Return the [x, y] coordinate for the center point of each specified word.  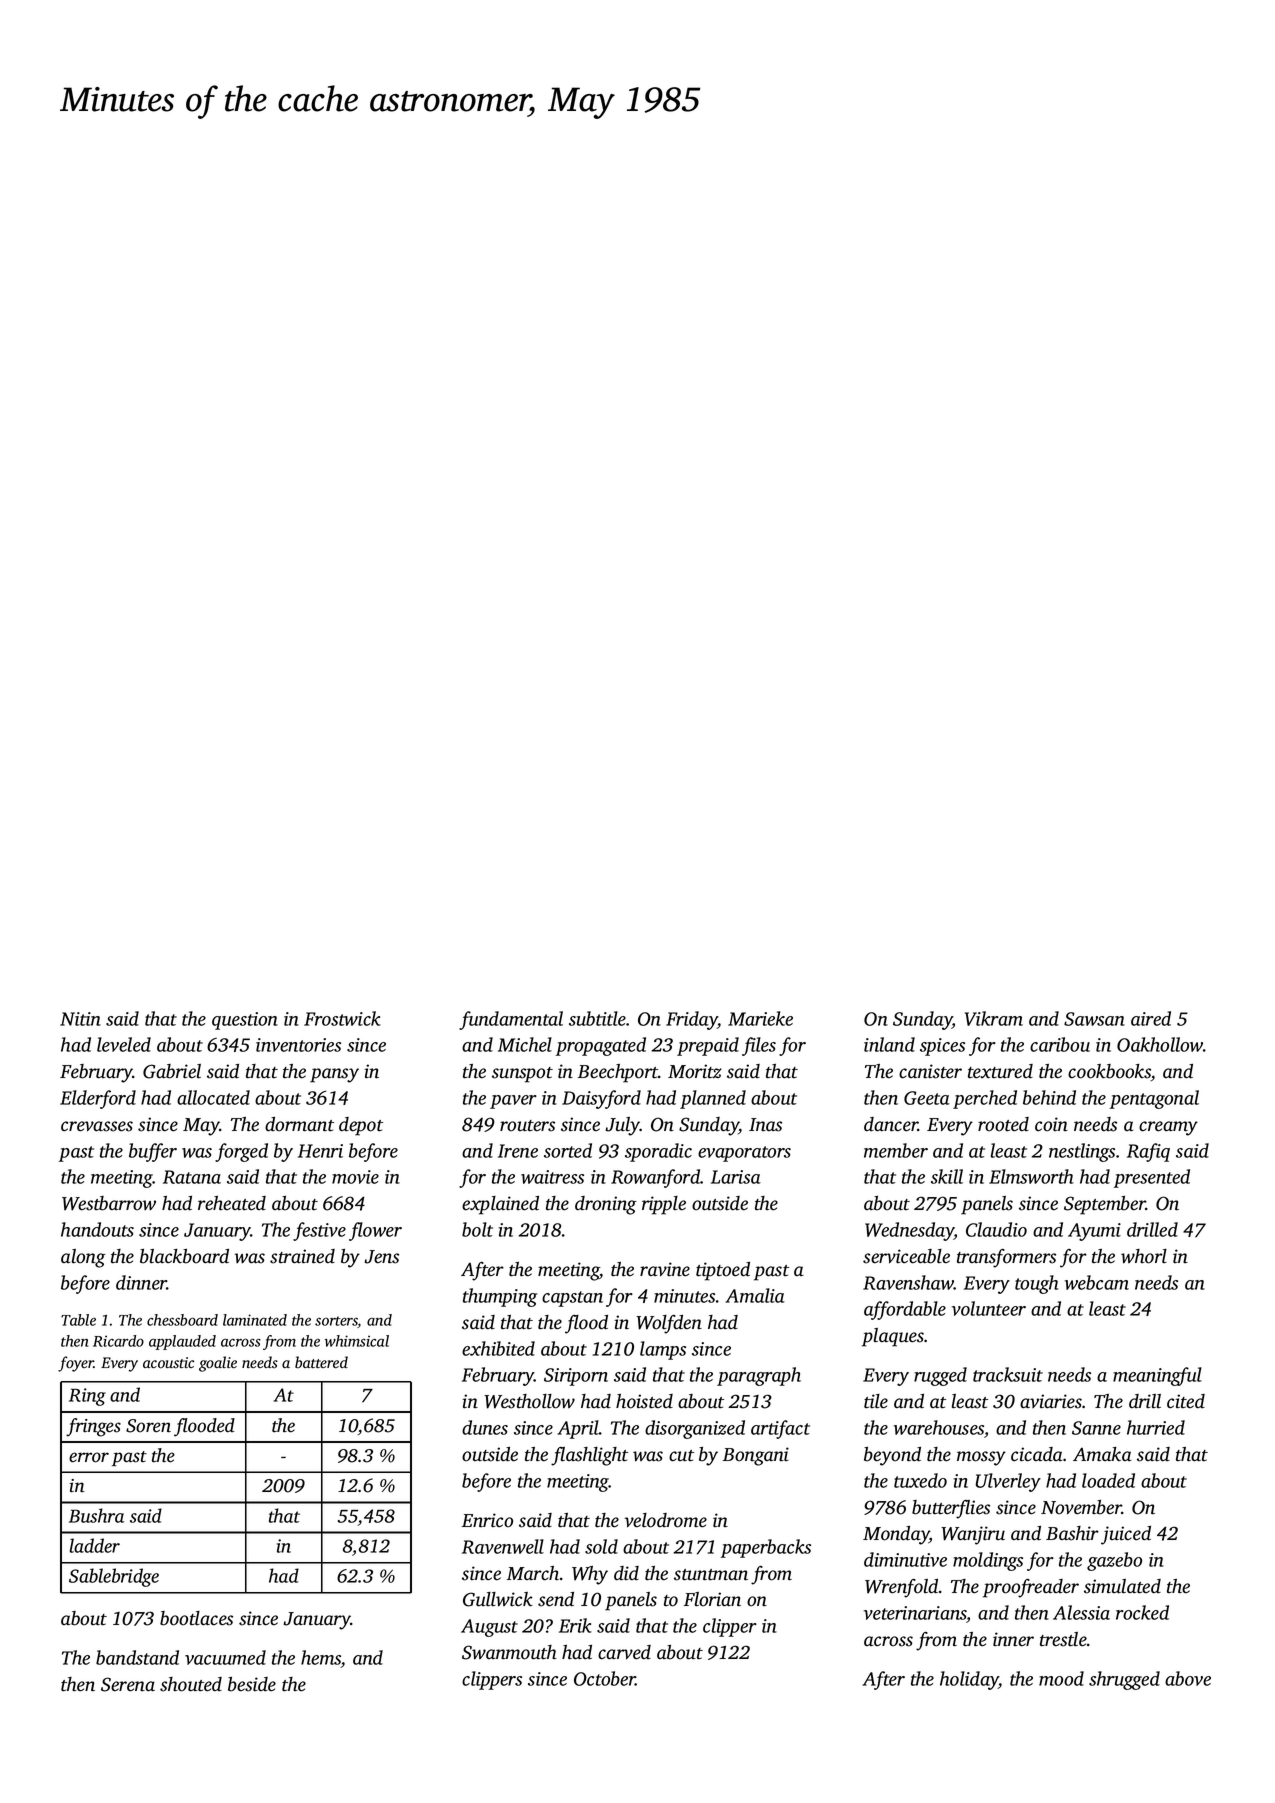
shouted [191, 1684]
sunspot [522, 1075]
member [896, 1150]
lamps [663, 1350]
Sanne [1096, 1428]
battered [321, 1362]
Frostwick [342, 1018]
